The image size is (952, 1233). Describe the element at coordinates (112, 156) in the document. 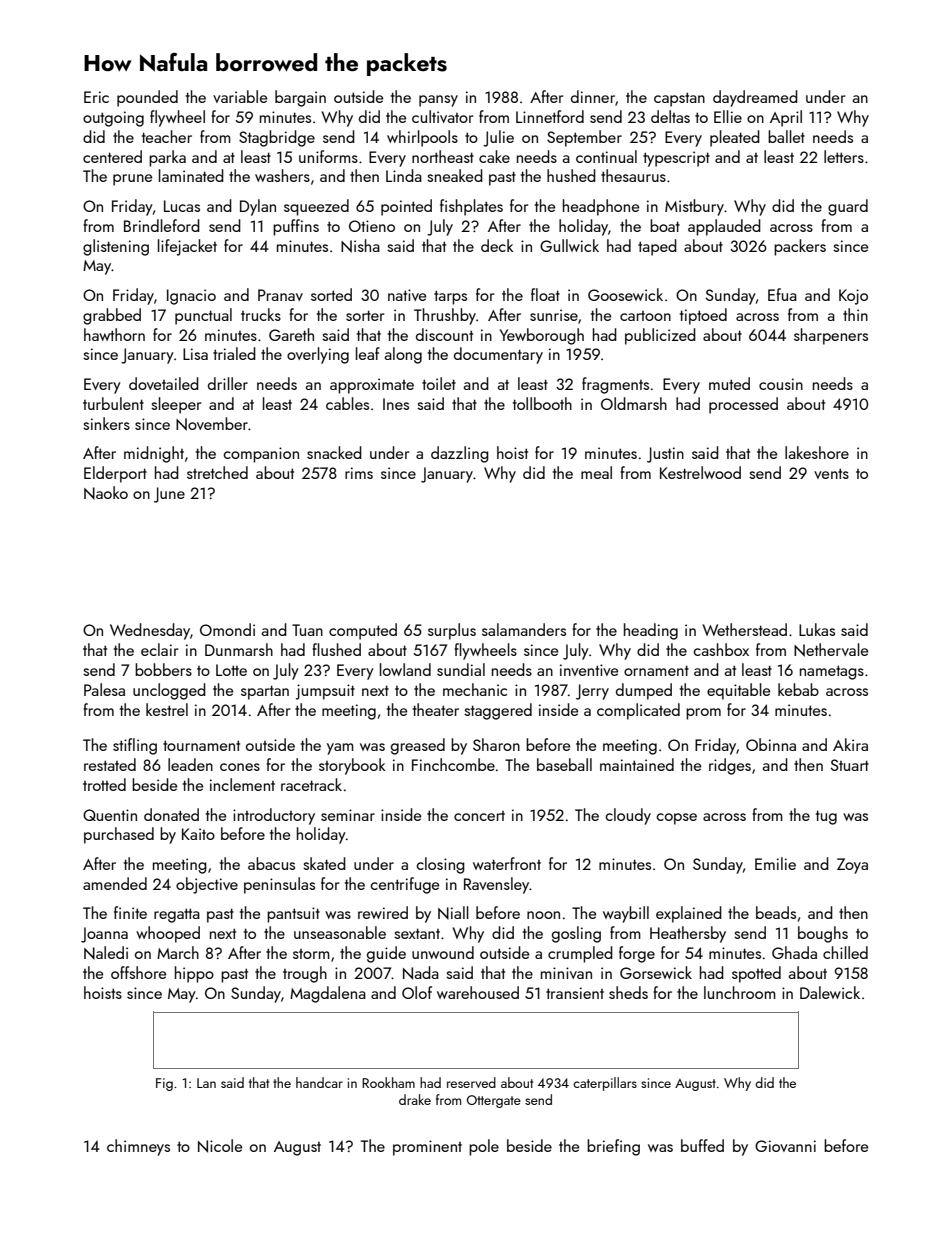

I see `centered` at that location.
